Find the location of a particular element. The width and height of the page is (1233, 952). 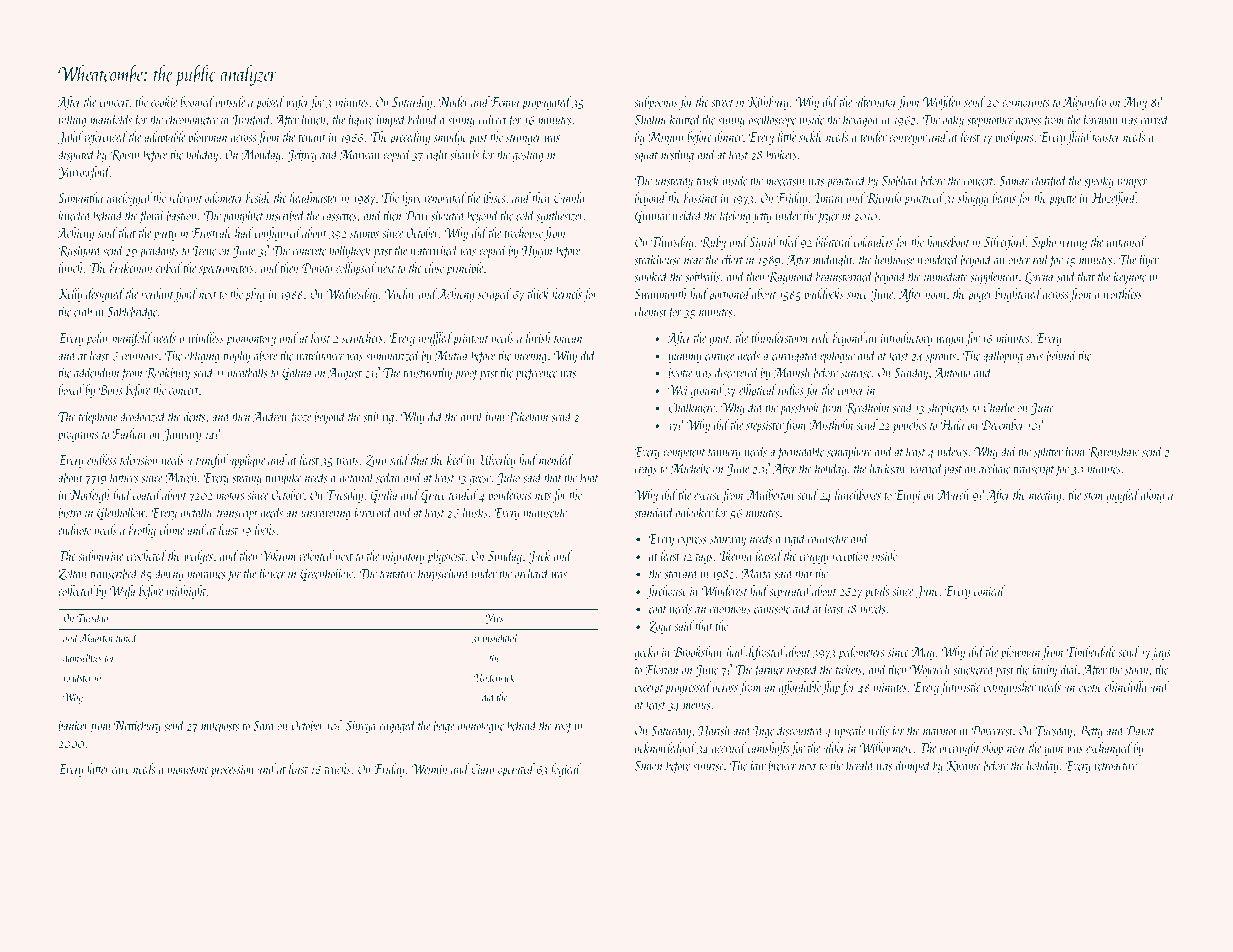

procession is located at coordinates (232, 771).
